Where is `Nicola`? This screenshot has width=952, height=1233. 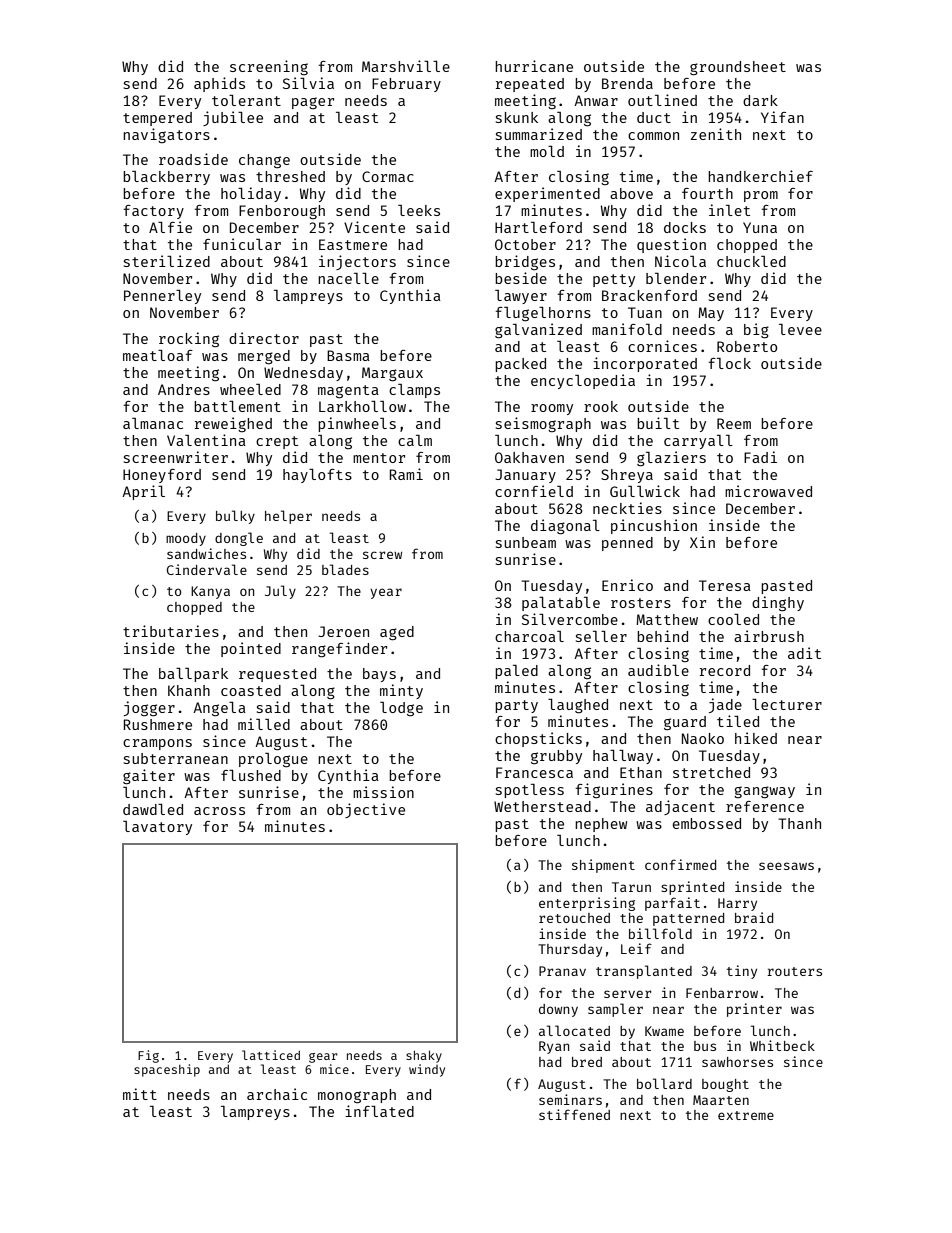 Nicola is located at coordinates (680, 261).
